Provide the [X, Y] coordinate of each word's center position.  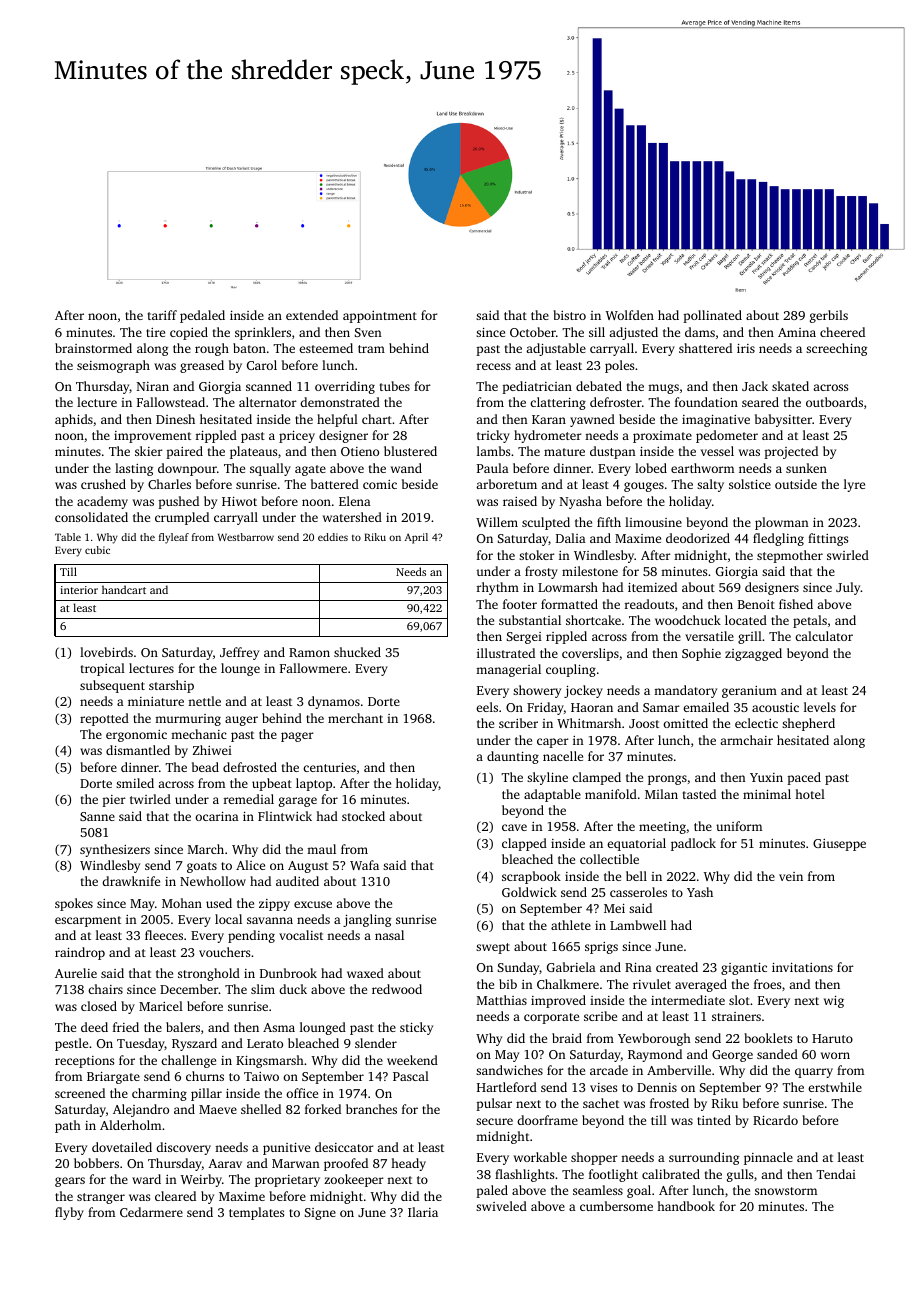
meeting [662, 828]
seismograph [113, 366]
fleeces [164, 935]
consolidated [91, 517]
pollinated [712, 316]
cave [514, 827]
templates [256, 1213]
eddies [333, 537]
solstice [750, 484]
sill [597, 332]
